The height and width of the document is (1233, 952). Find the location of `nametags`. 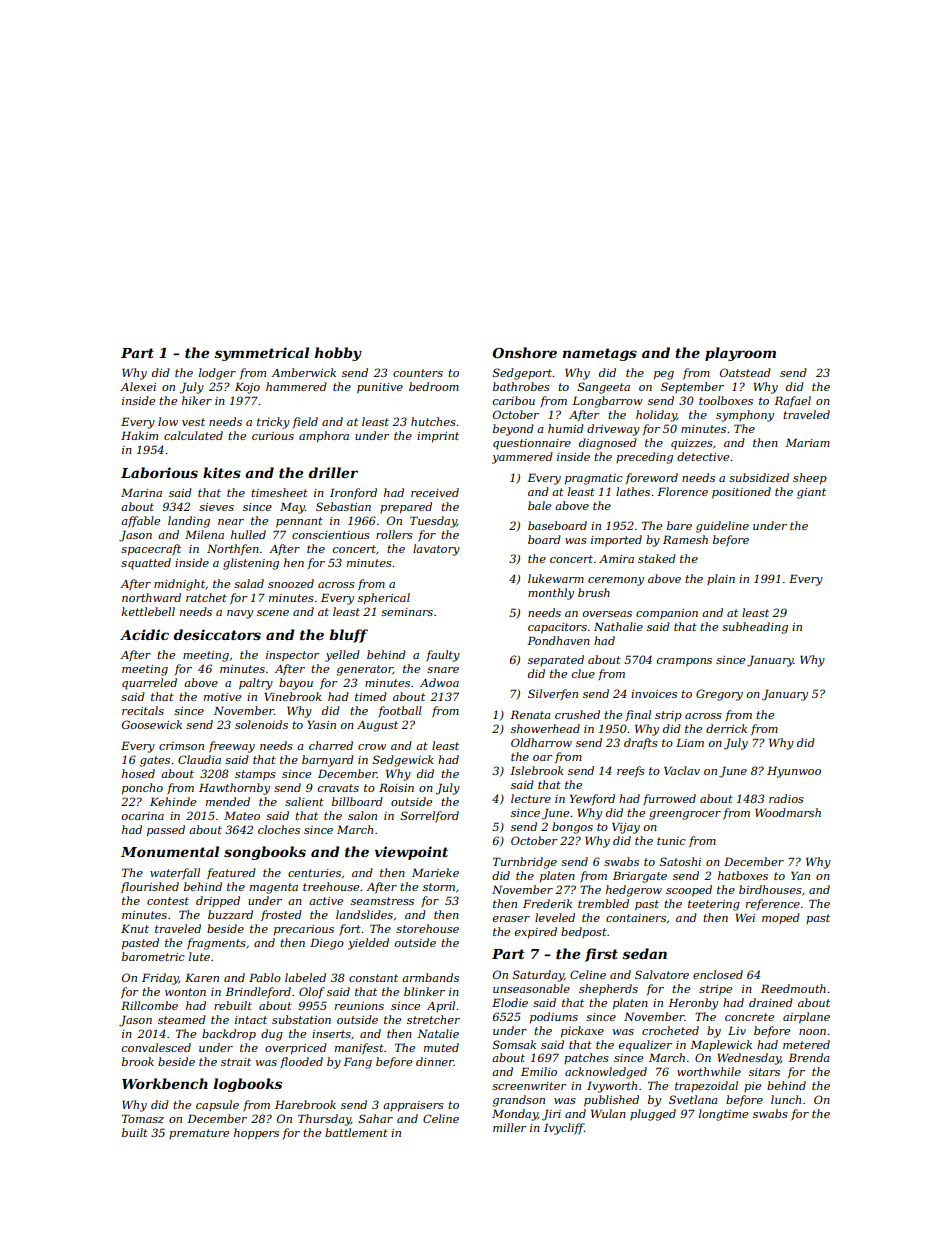

nametags is located at coordinates (600, 354).
